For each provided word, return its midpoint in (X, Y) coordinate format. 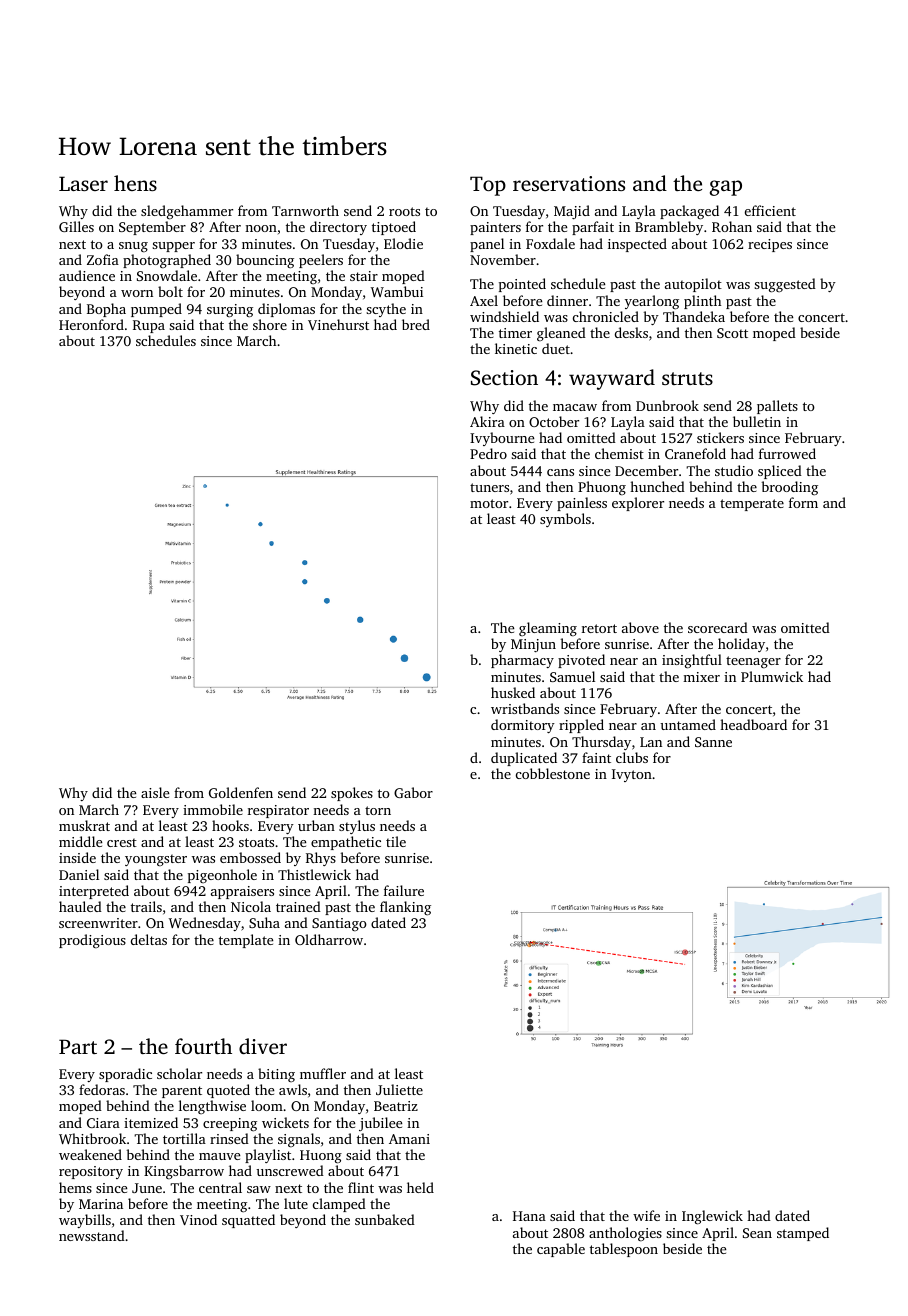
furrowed (787, 453)
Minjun (533, 645)
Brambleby (669, 228)
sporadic (125, 1075)
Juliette (399, 1089)
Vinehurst (338, 324)
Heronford (91, 324)
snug (133, 247)
